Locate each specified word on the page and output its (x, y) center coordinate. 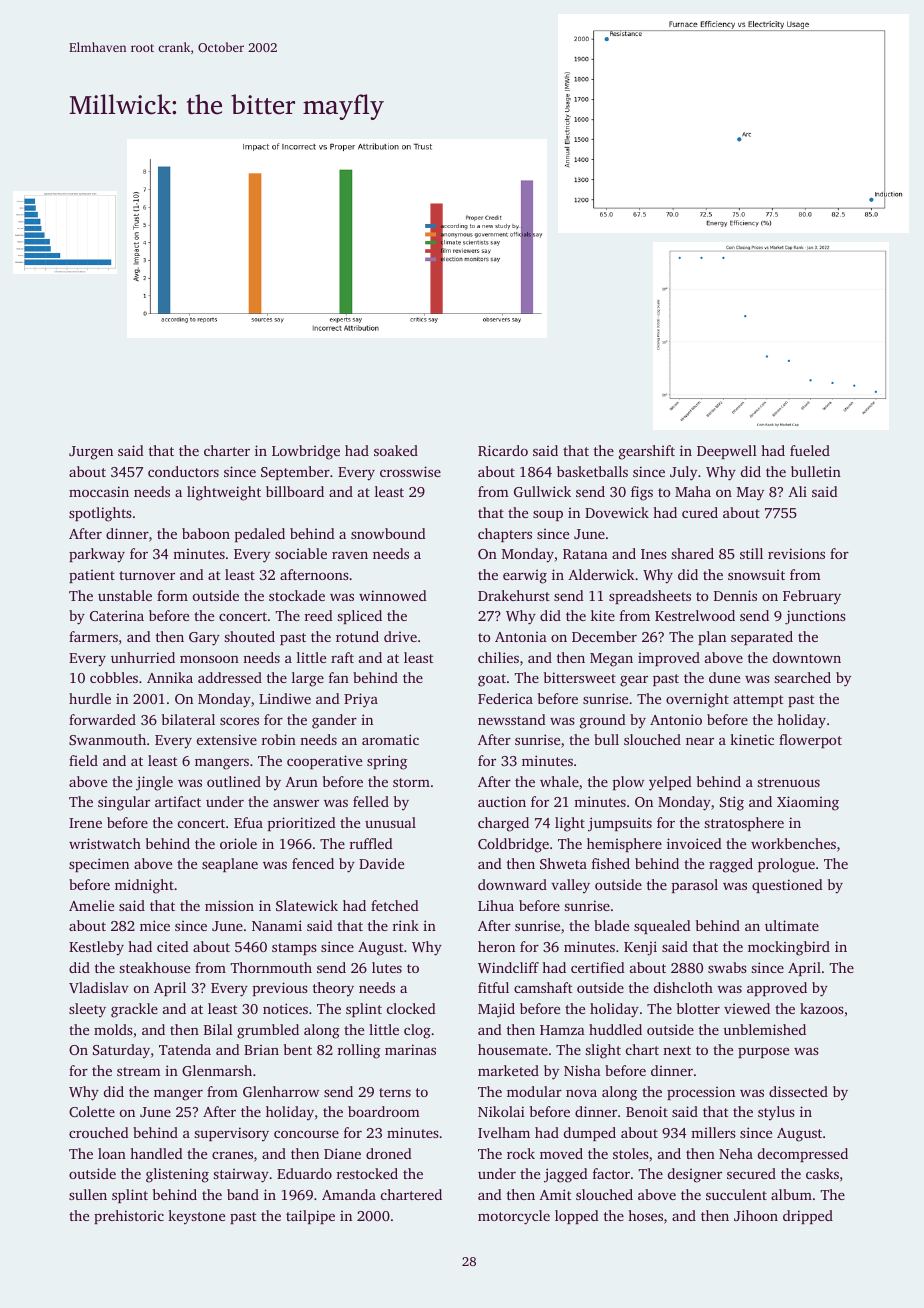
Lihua (496, 905)
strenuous (788, 782)
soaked (396, 450)
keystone (196, 1217)
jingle (154, 783)
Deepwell (727, 452)
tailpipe (310, 1217)
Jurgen (91, 453)
